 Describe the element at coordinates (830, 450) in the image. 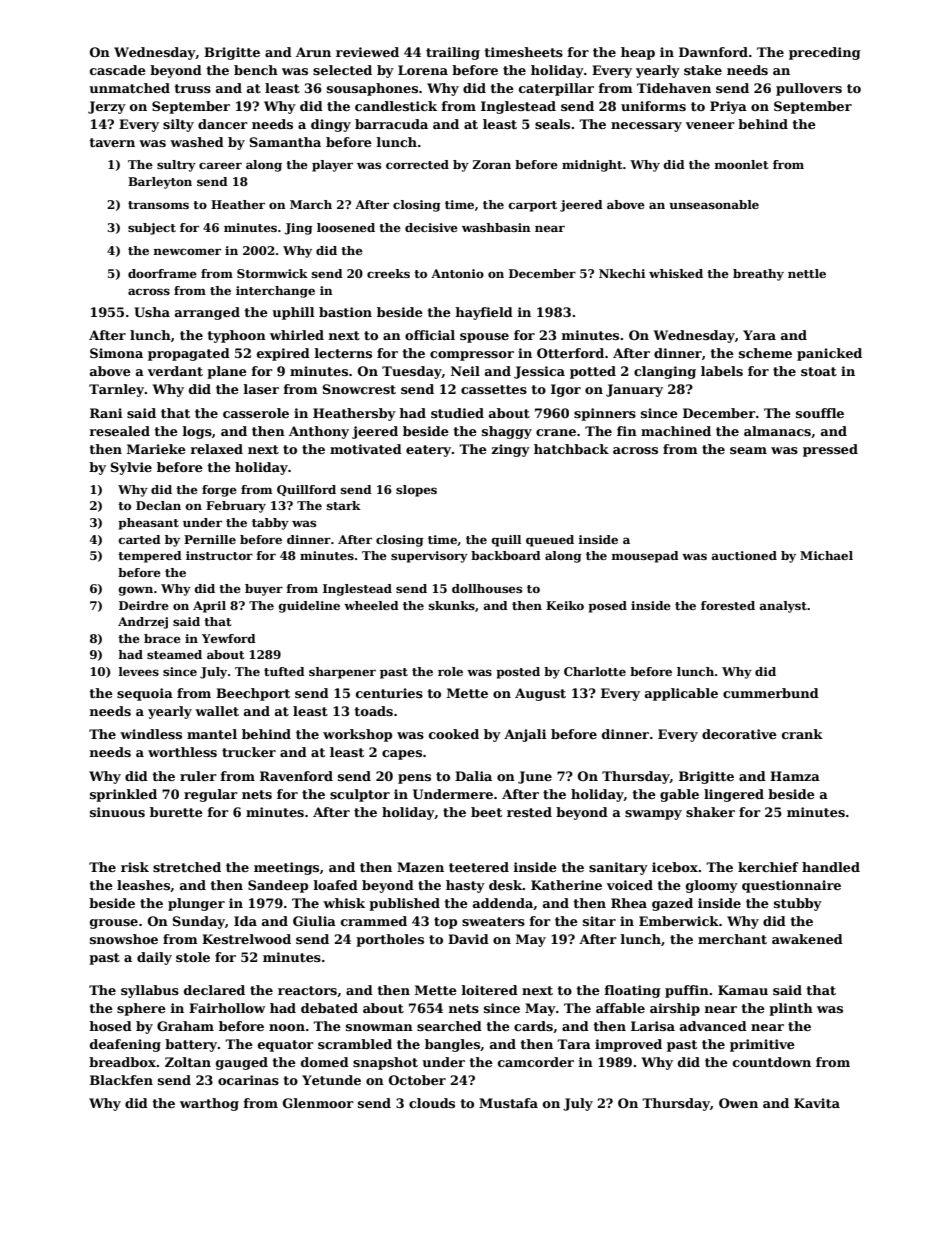

I see `pressed` at that location.
